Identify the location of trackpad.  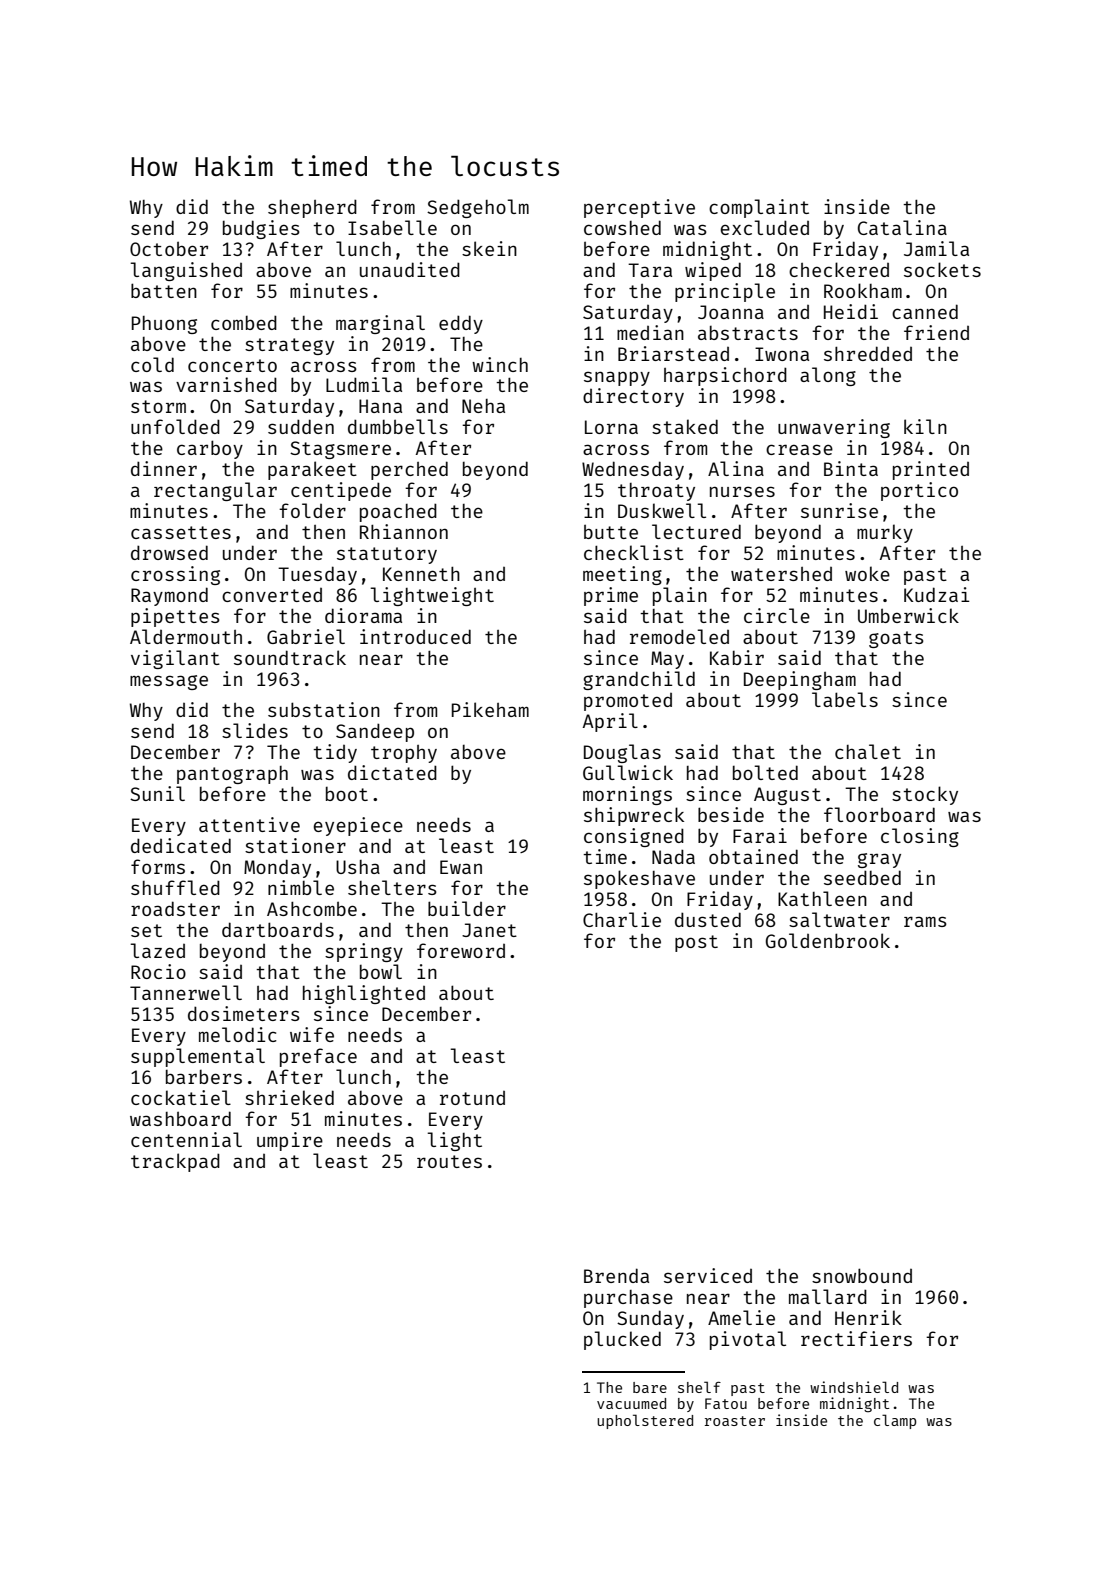
(175, 1162).
